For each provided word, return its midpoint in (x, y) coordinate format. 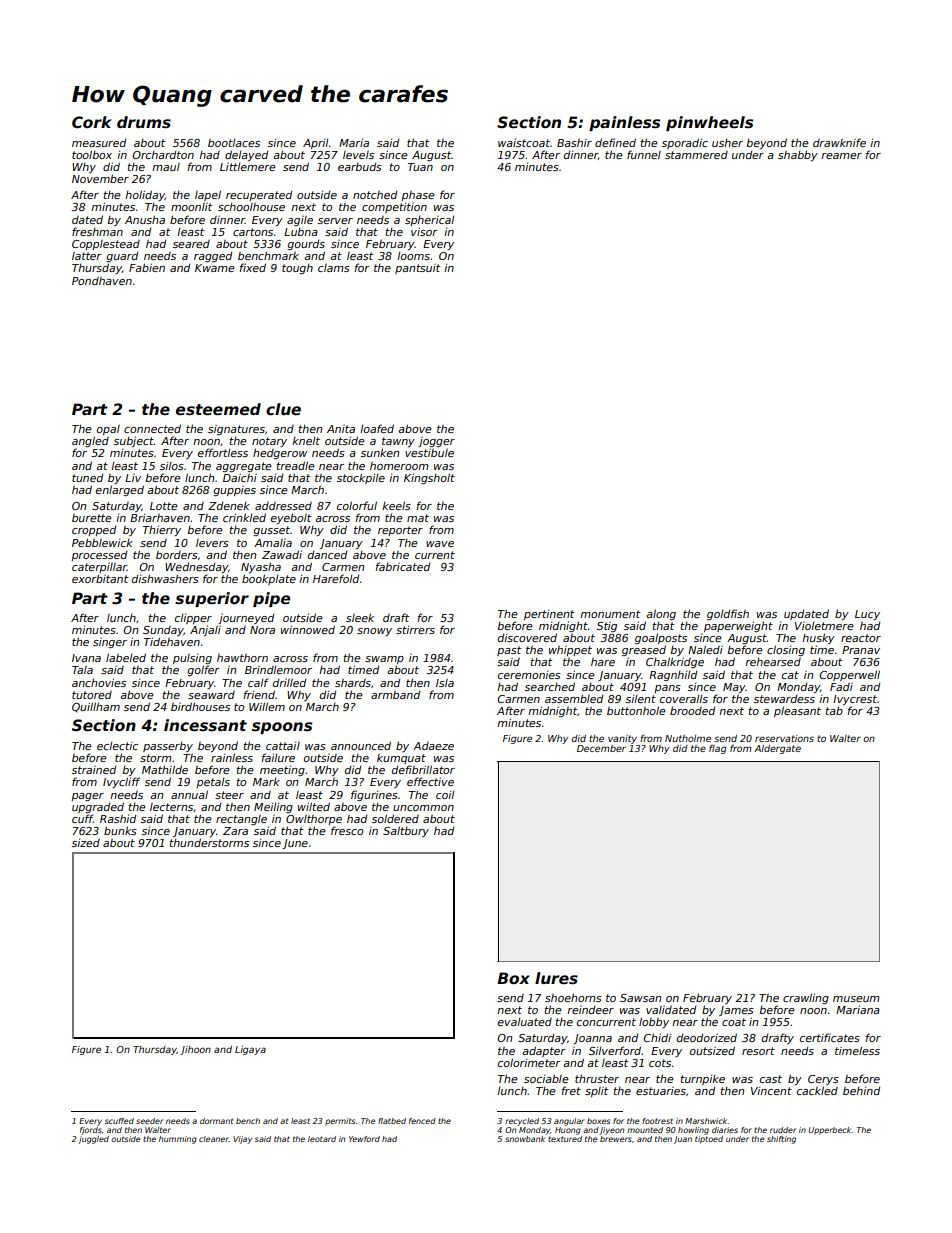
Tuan (420, 167)
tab (834, 710)
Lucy (867, 615)
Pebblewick (102, 542)
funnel (644, 154)
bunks (120, 830)
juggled (93, 1140)
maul (166, 167)
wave (440, 544)
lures (556, 978)
